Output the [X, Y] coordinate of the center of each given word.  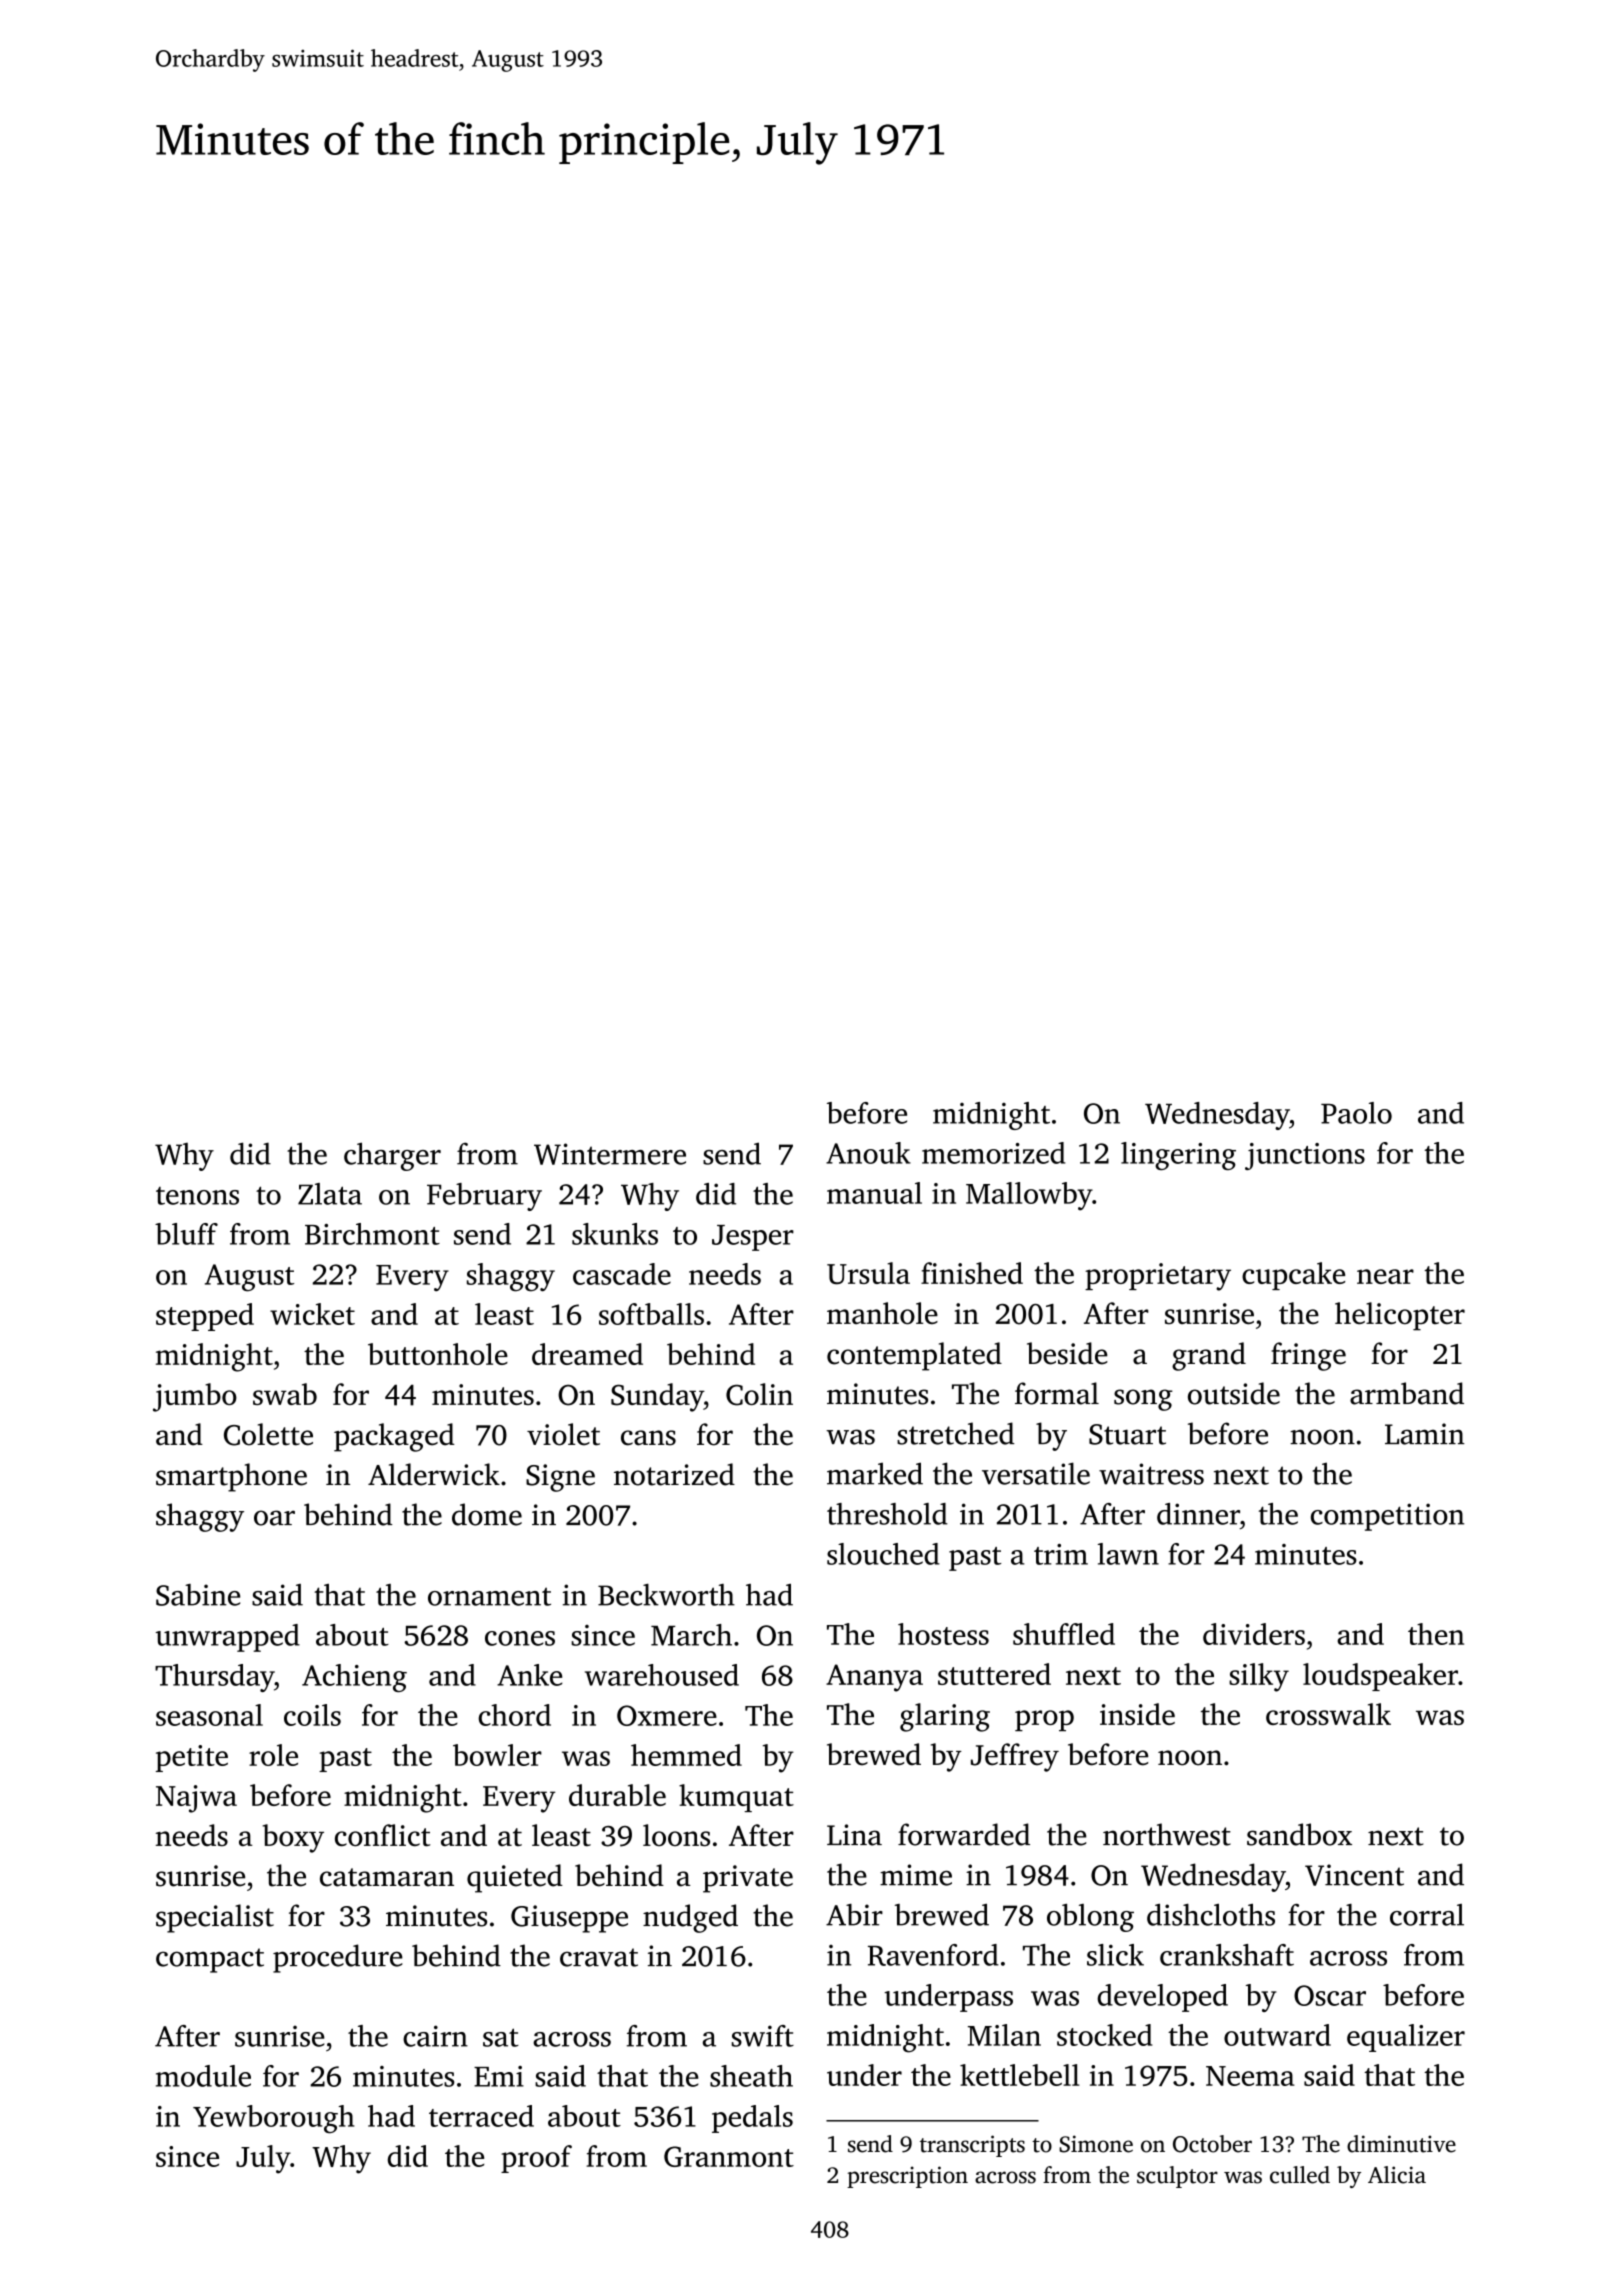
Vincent [1354, 1875]
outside [1234, 1393]
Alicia [1397, 2175]
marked [875, 1473]
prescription [907, 2177]
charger [392, 1156]
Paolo [1356, 1113]
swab [285, 1394]
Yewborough [273, 2119]
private [748, 1879]
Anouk [868, 1153]
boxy [293, 1838]
